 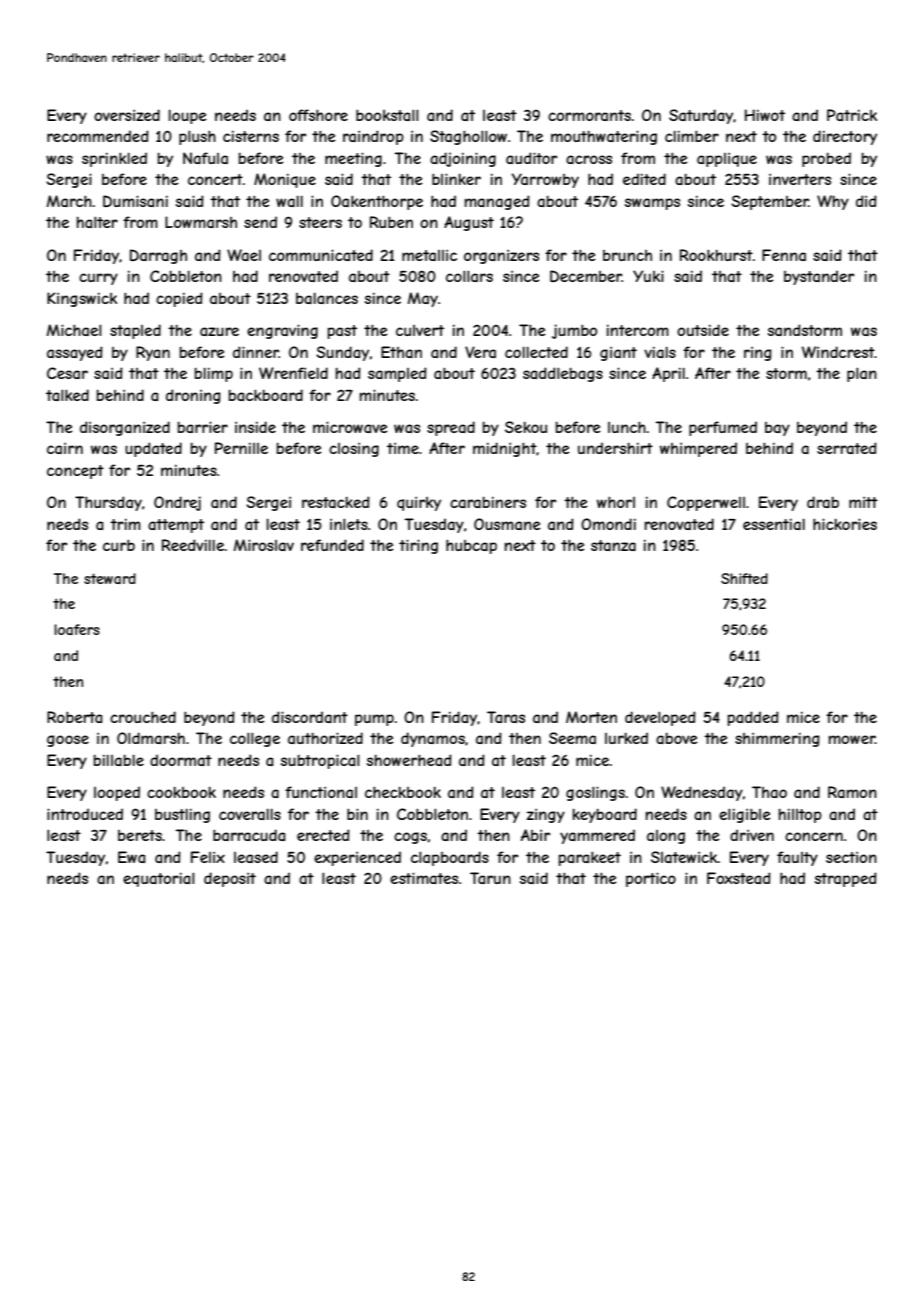 I want to click on Lowmarsh, so click(x=201, y=222).
